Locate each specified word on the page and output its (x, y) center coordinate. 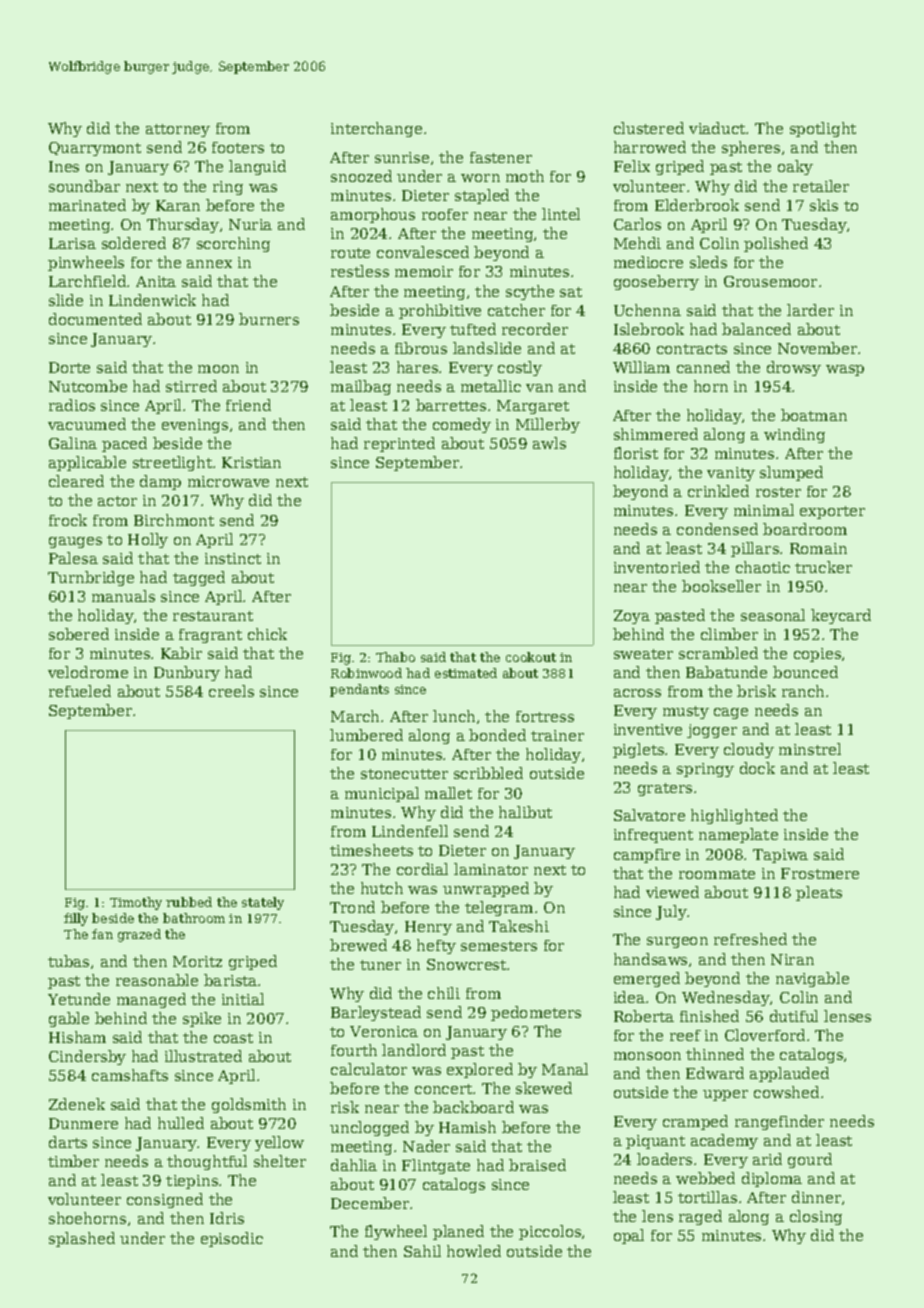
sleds (708, 262)
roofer (445, 214)
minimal (764, 510)
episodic (232, 1239)
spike (202, 1019)
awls (549, 443)
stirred (191, 386)
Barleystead (376, 1013)
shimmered (656, 434)
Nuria (250, 224)
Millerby (548, 425)
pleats (819, 893)
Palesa (73, 558)
